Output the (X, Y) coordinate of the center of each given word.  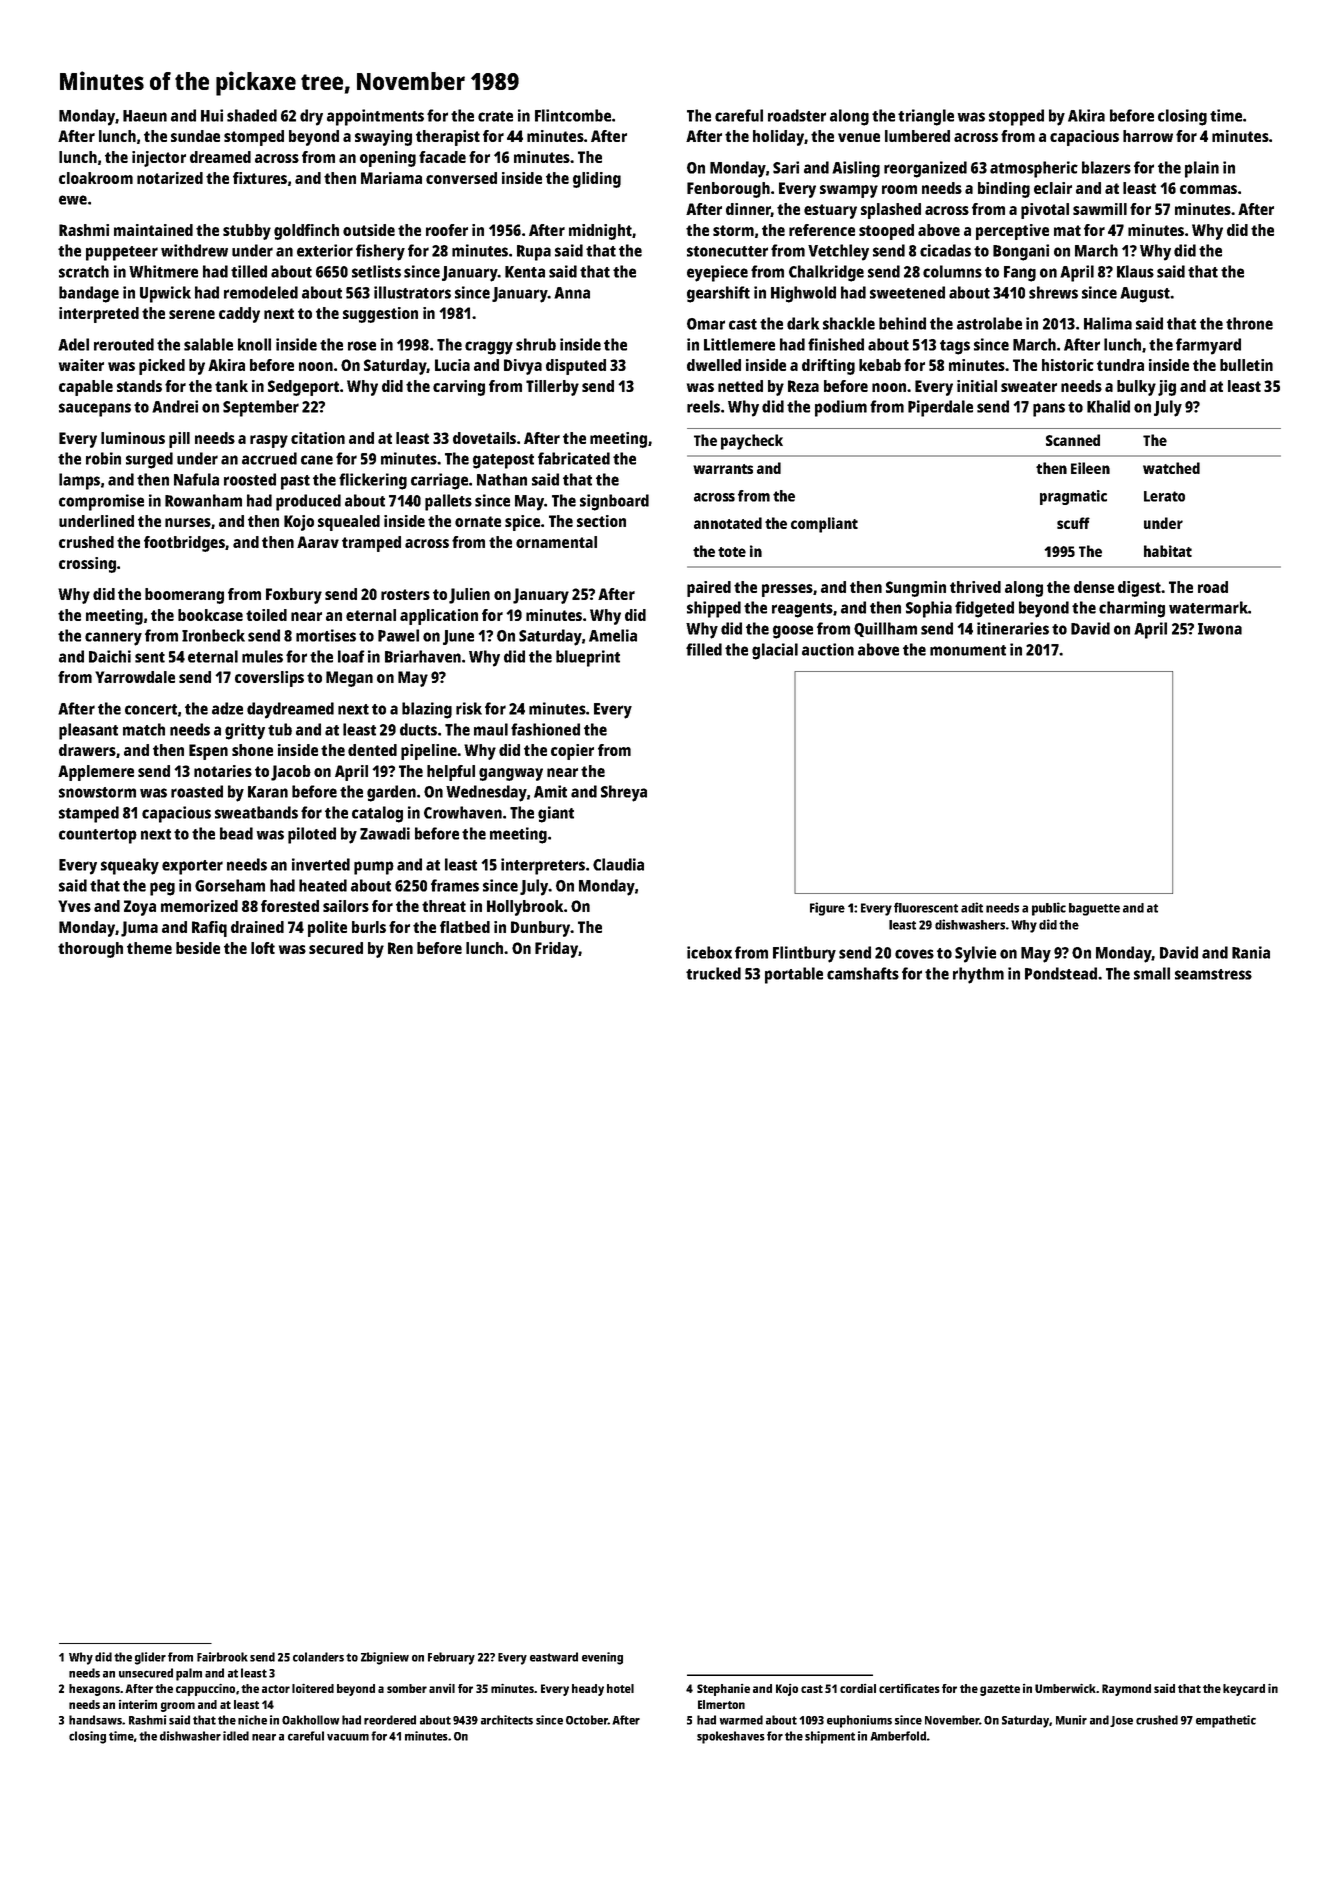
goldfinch (306, 232)
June (458, 637)
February (451, 1658)
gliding (597, 180)
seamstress (1213, 974)
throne (1249, 323)
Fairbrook (222, 1657)
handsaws (95, 1720)
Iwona (1220, 629)
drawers (87, 750)
